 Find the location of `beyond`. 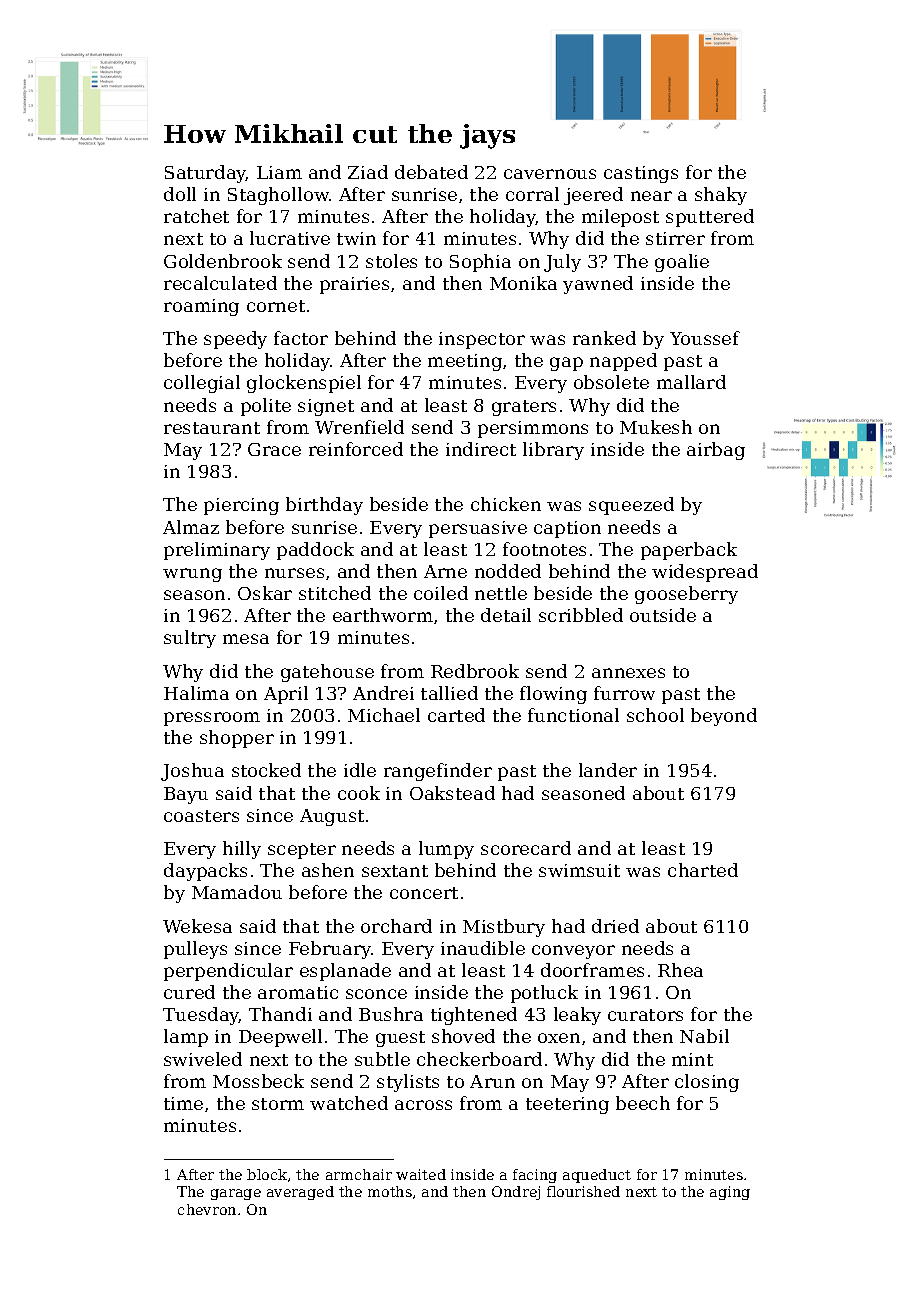

beyond is located at coordinates (724, 717).
